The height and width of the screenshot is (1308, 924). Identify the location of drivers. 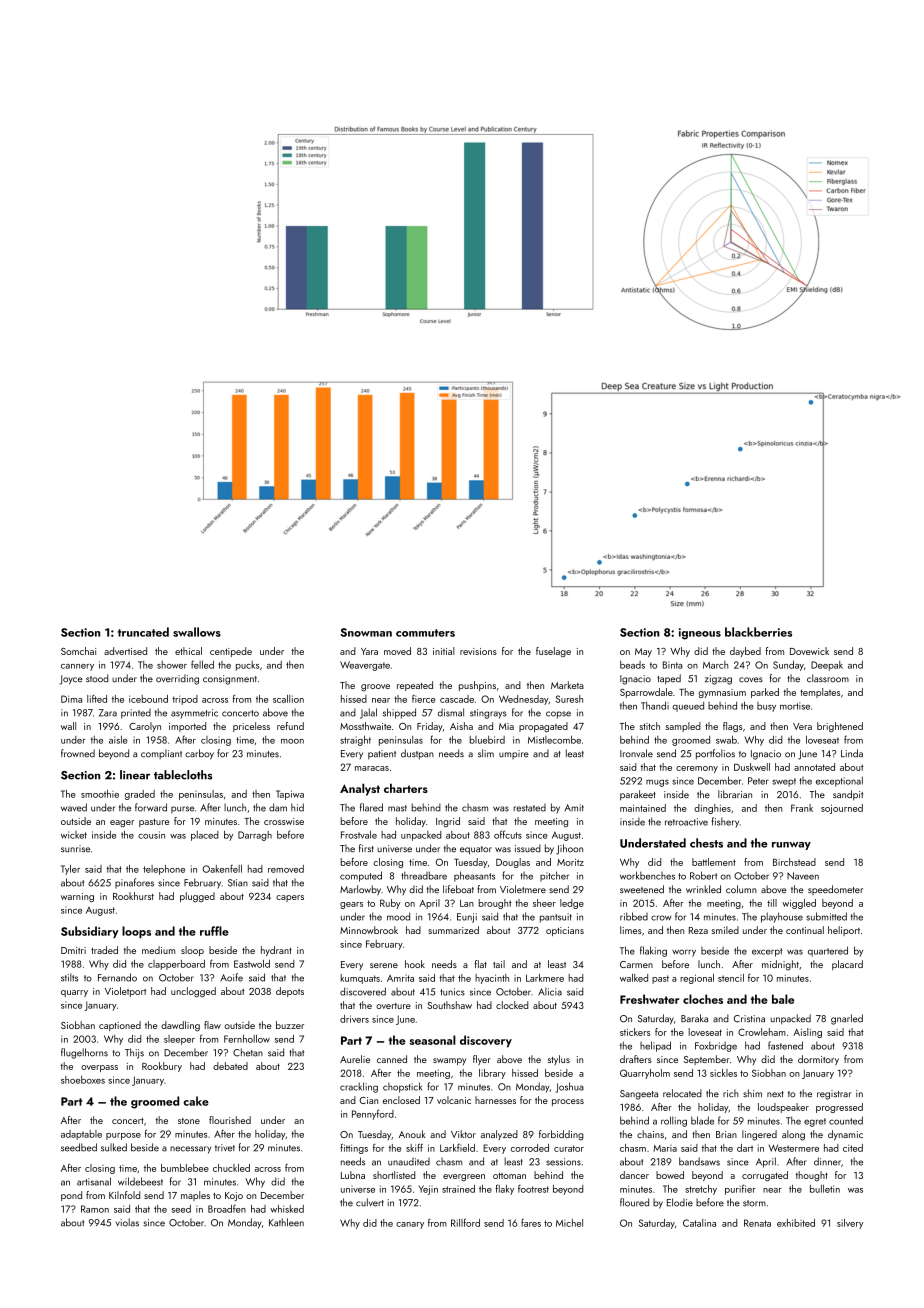
(354, 1019).
